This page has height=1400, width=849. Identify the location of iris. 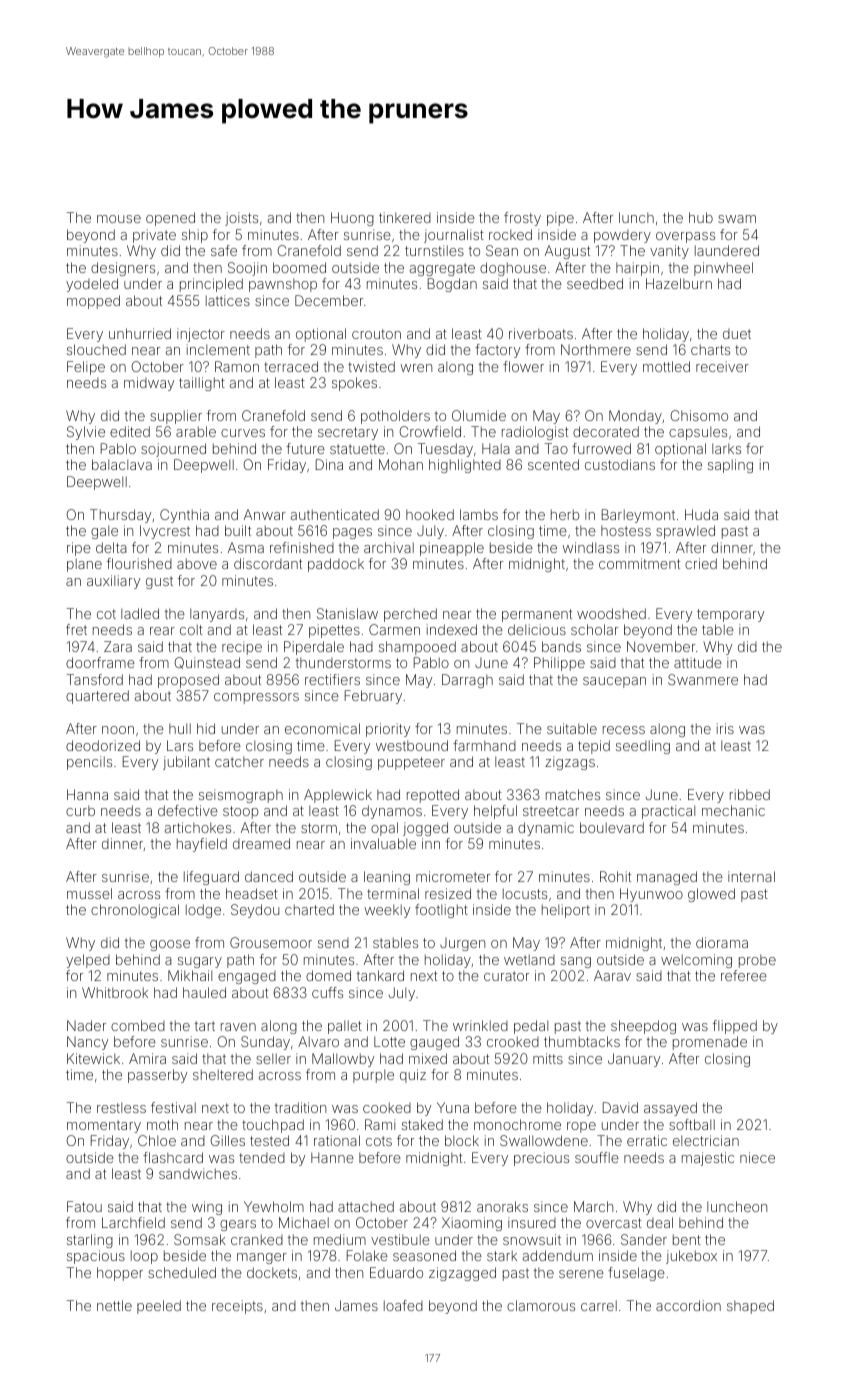
(725, 728).
